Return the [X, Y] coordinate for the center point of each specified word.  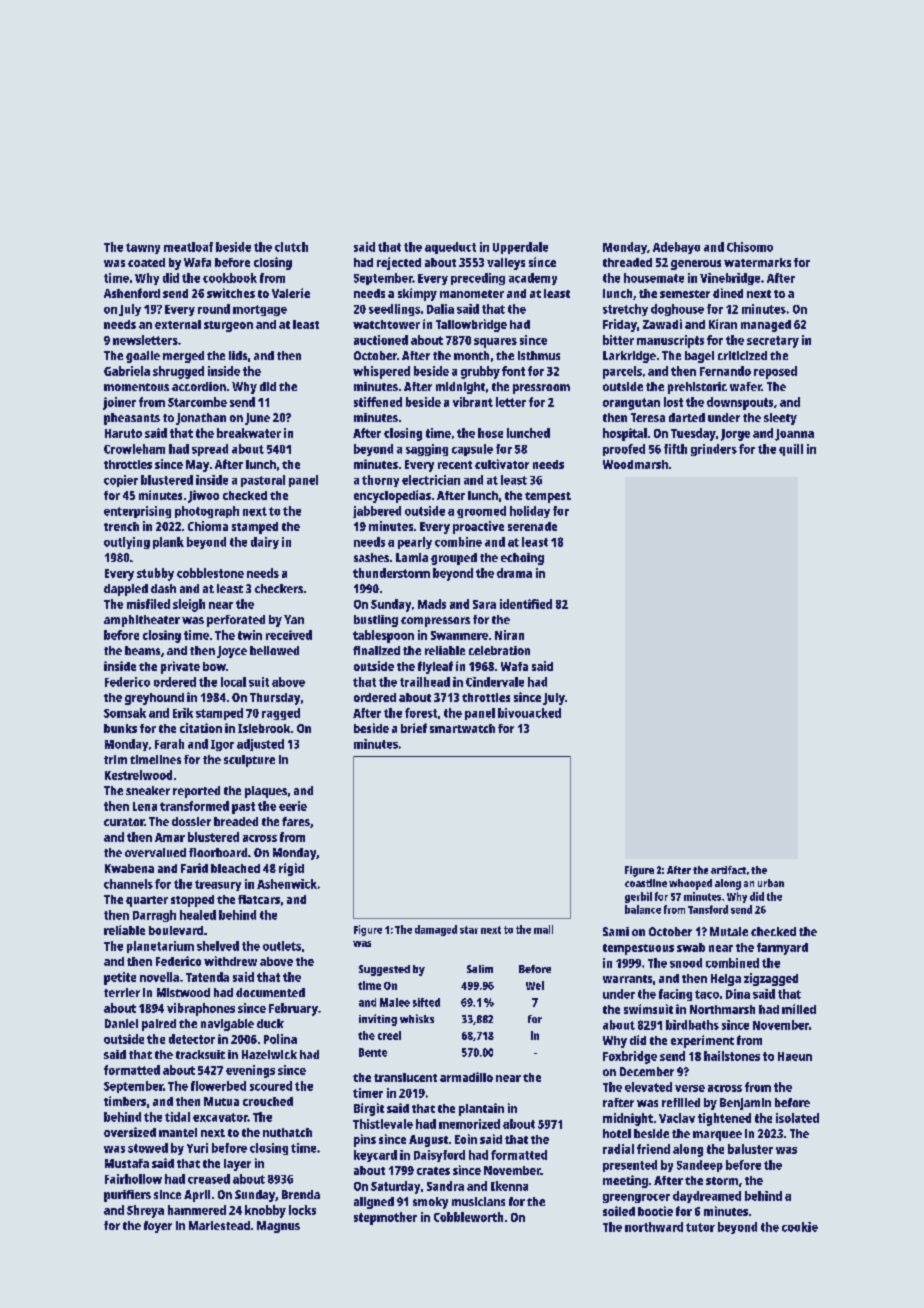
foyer [158, 1227]
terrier [122, 992]
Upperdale [520, 248]
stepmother [385, 1218]
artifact [728, 870]
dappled [126, 590]
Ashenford [132, 293]
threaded [627, 262]
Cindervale [495, 682]
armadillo [466, 1077]
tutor [700, 1227]
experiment [702, 1041]
